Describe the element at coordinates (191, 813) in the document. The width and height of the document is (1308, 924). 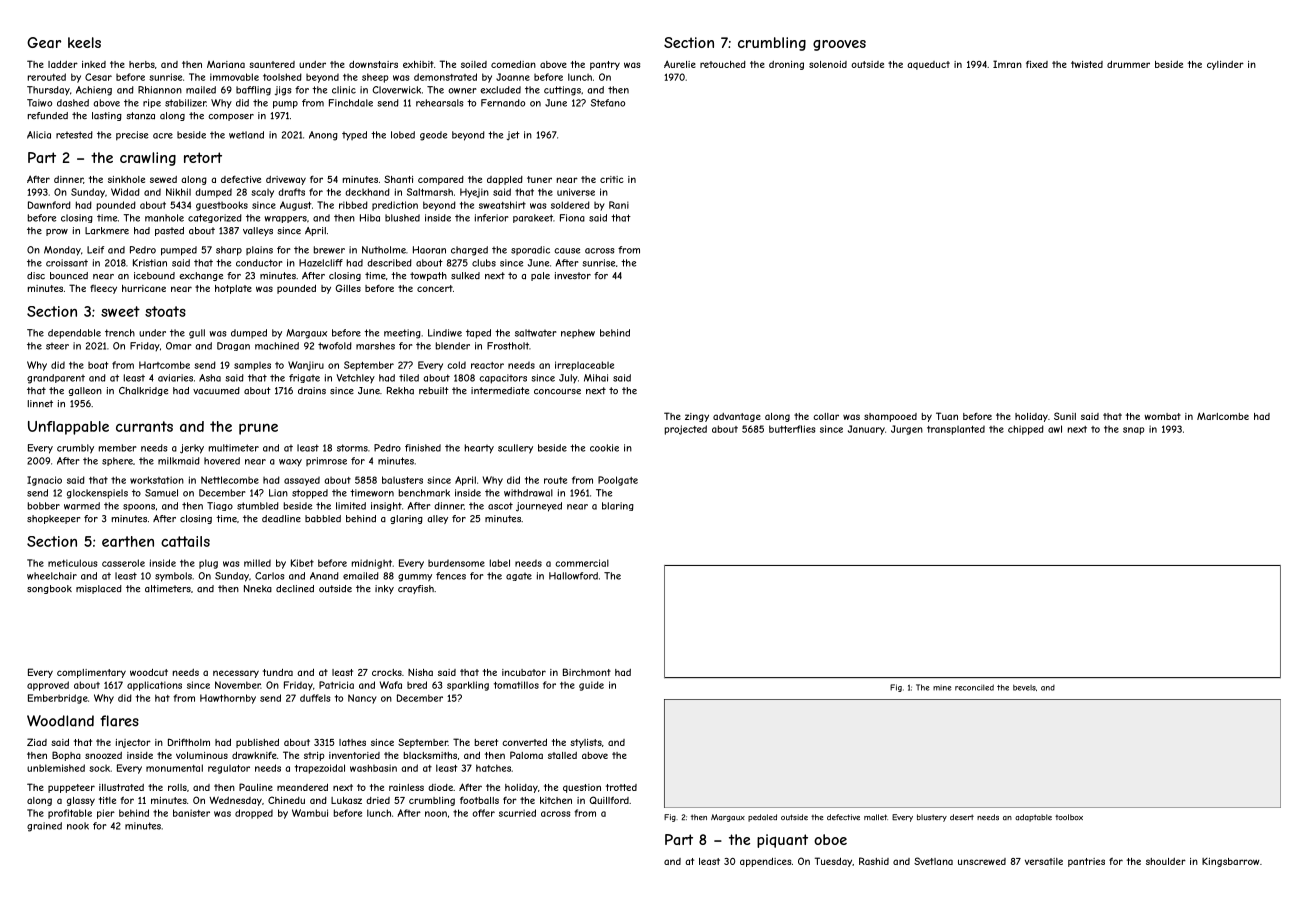
I see `banister` at that location.
